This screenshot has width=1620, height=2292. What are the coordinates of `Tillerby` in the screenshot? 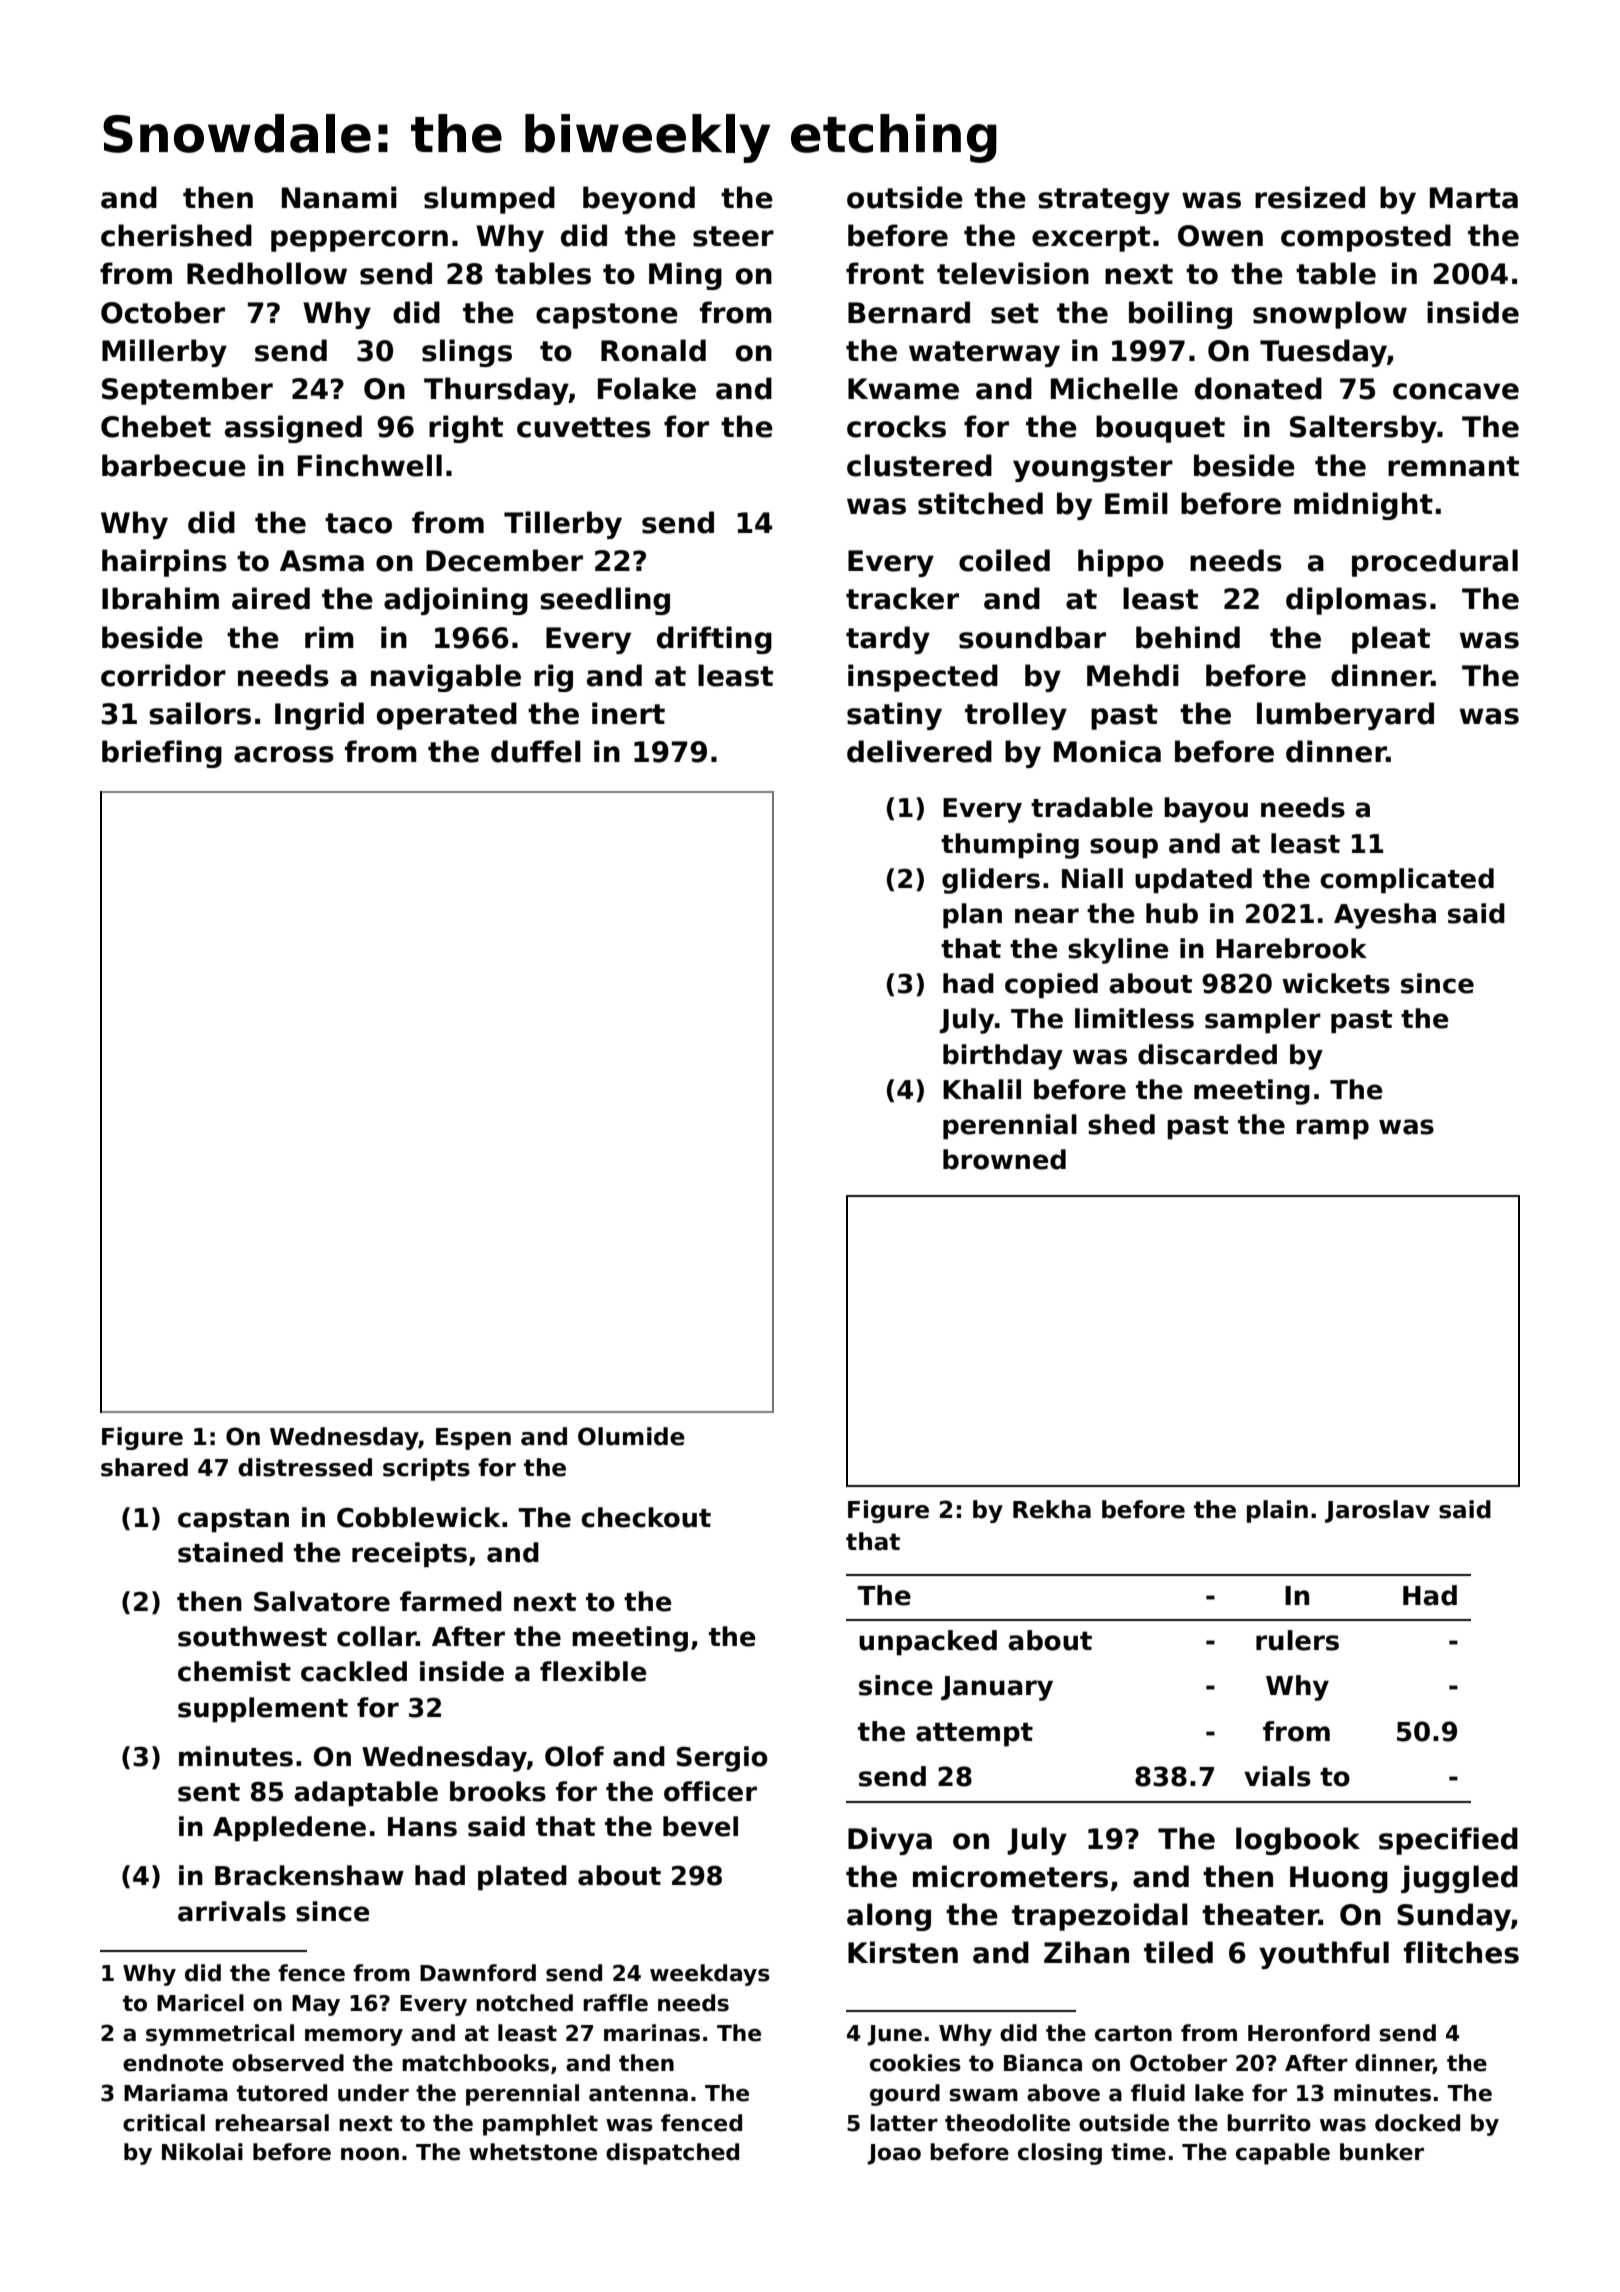 It's located at (563, 525).
